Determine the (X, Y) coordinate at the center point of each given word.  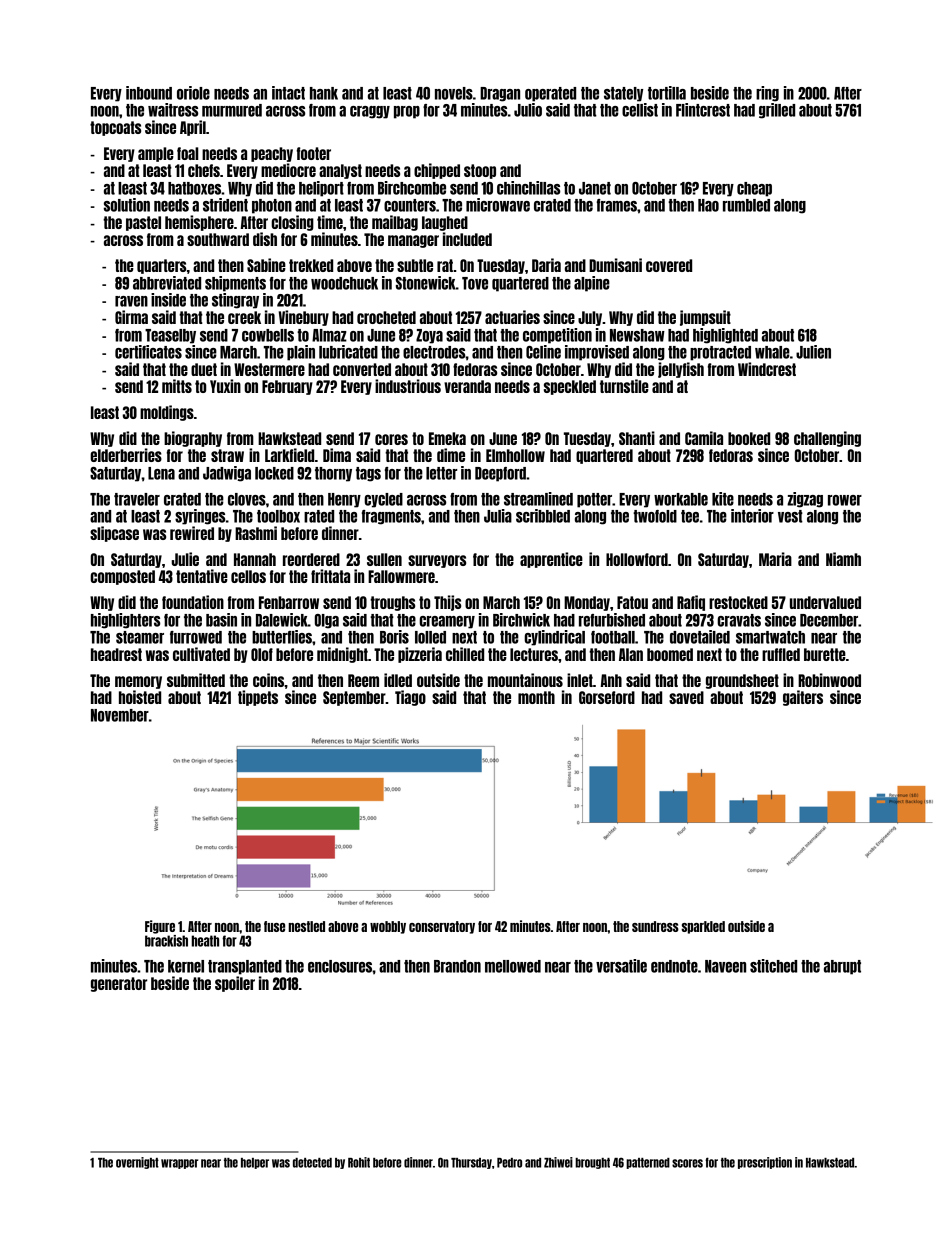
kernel (186, 966)
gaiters (803, 698)
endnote (674, 966)
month (536, 697)
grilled (777, 111)
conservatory (442, 927)
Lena (161, 473)
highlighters (125, 621)
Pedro (509, 1163)
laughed (445, 223)
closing (292, 223)
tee (690, 516)
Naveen (725, 966)
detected (312, 1163)
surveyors (437, 561)
